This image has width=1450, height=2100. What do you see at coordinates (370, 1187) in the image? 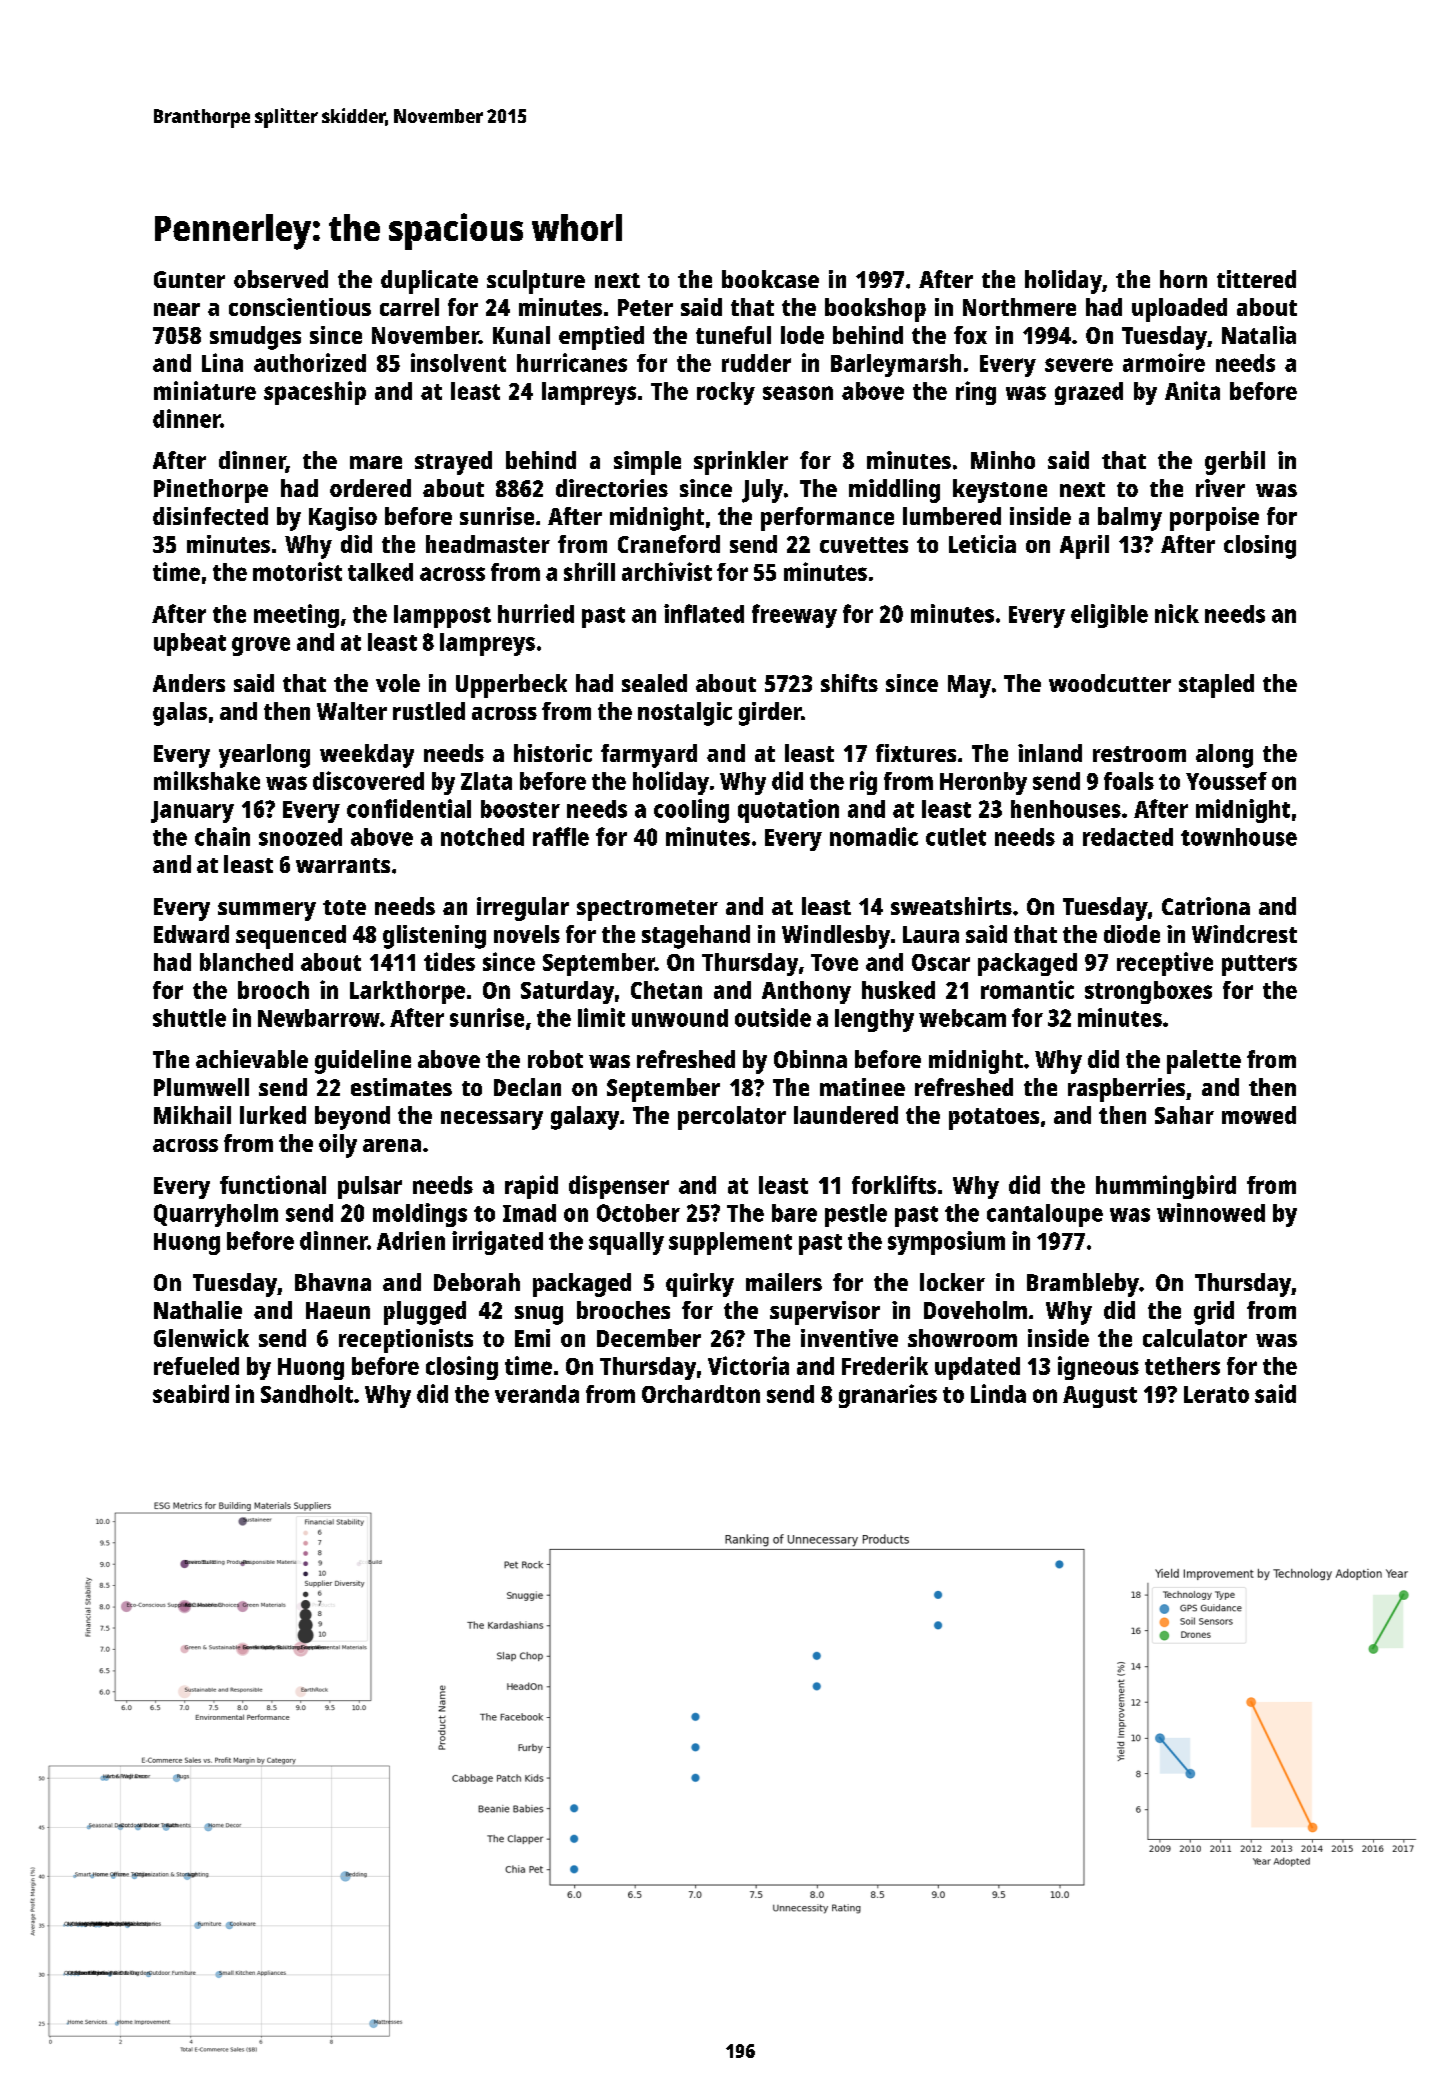
I see `pulsar` at bounding box center [370, 1187].
